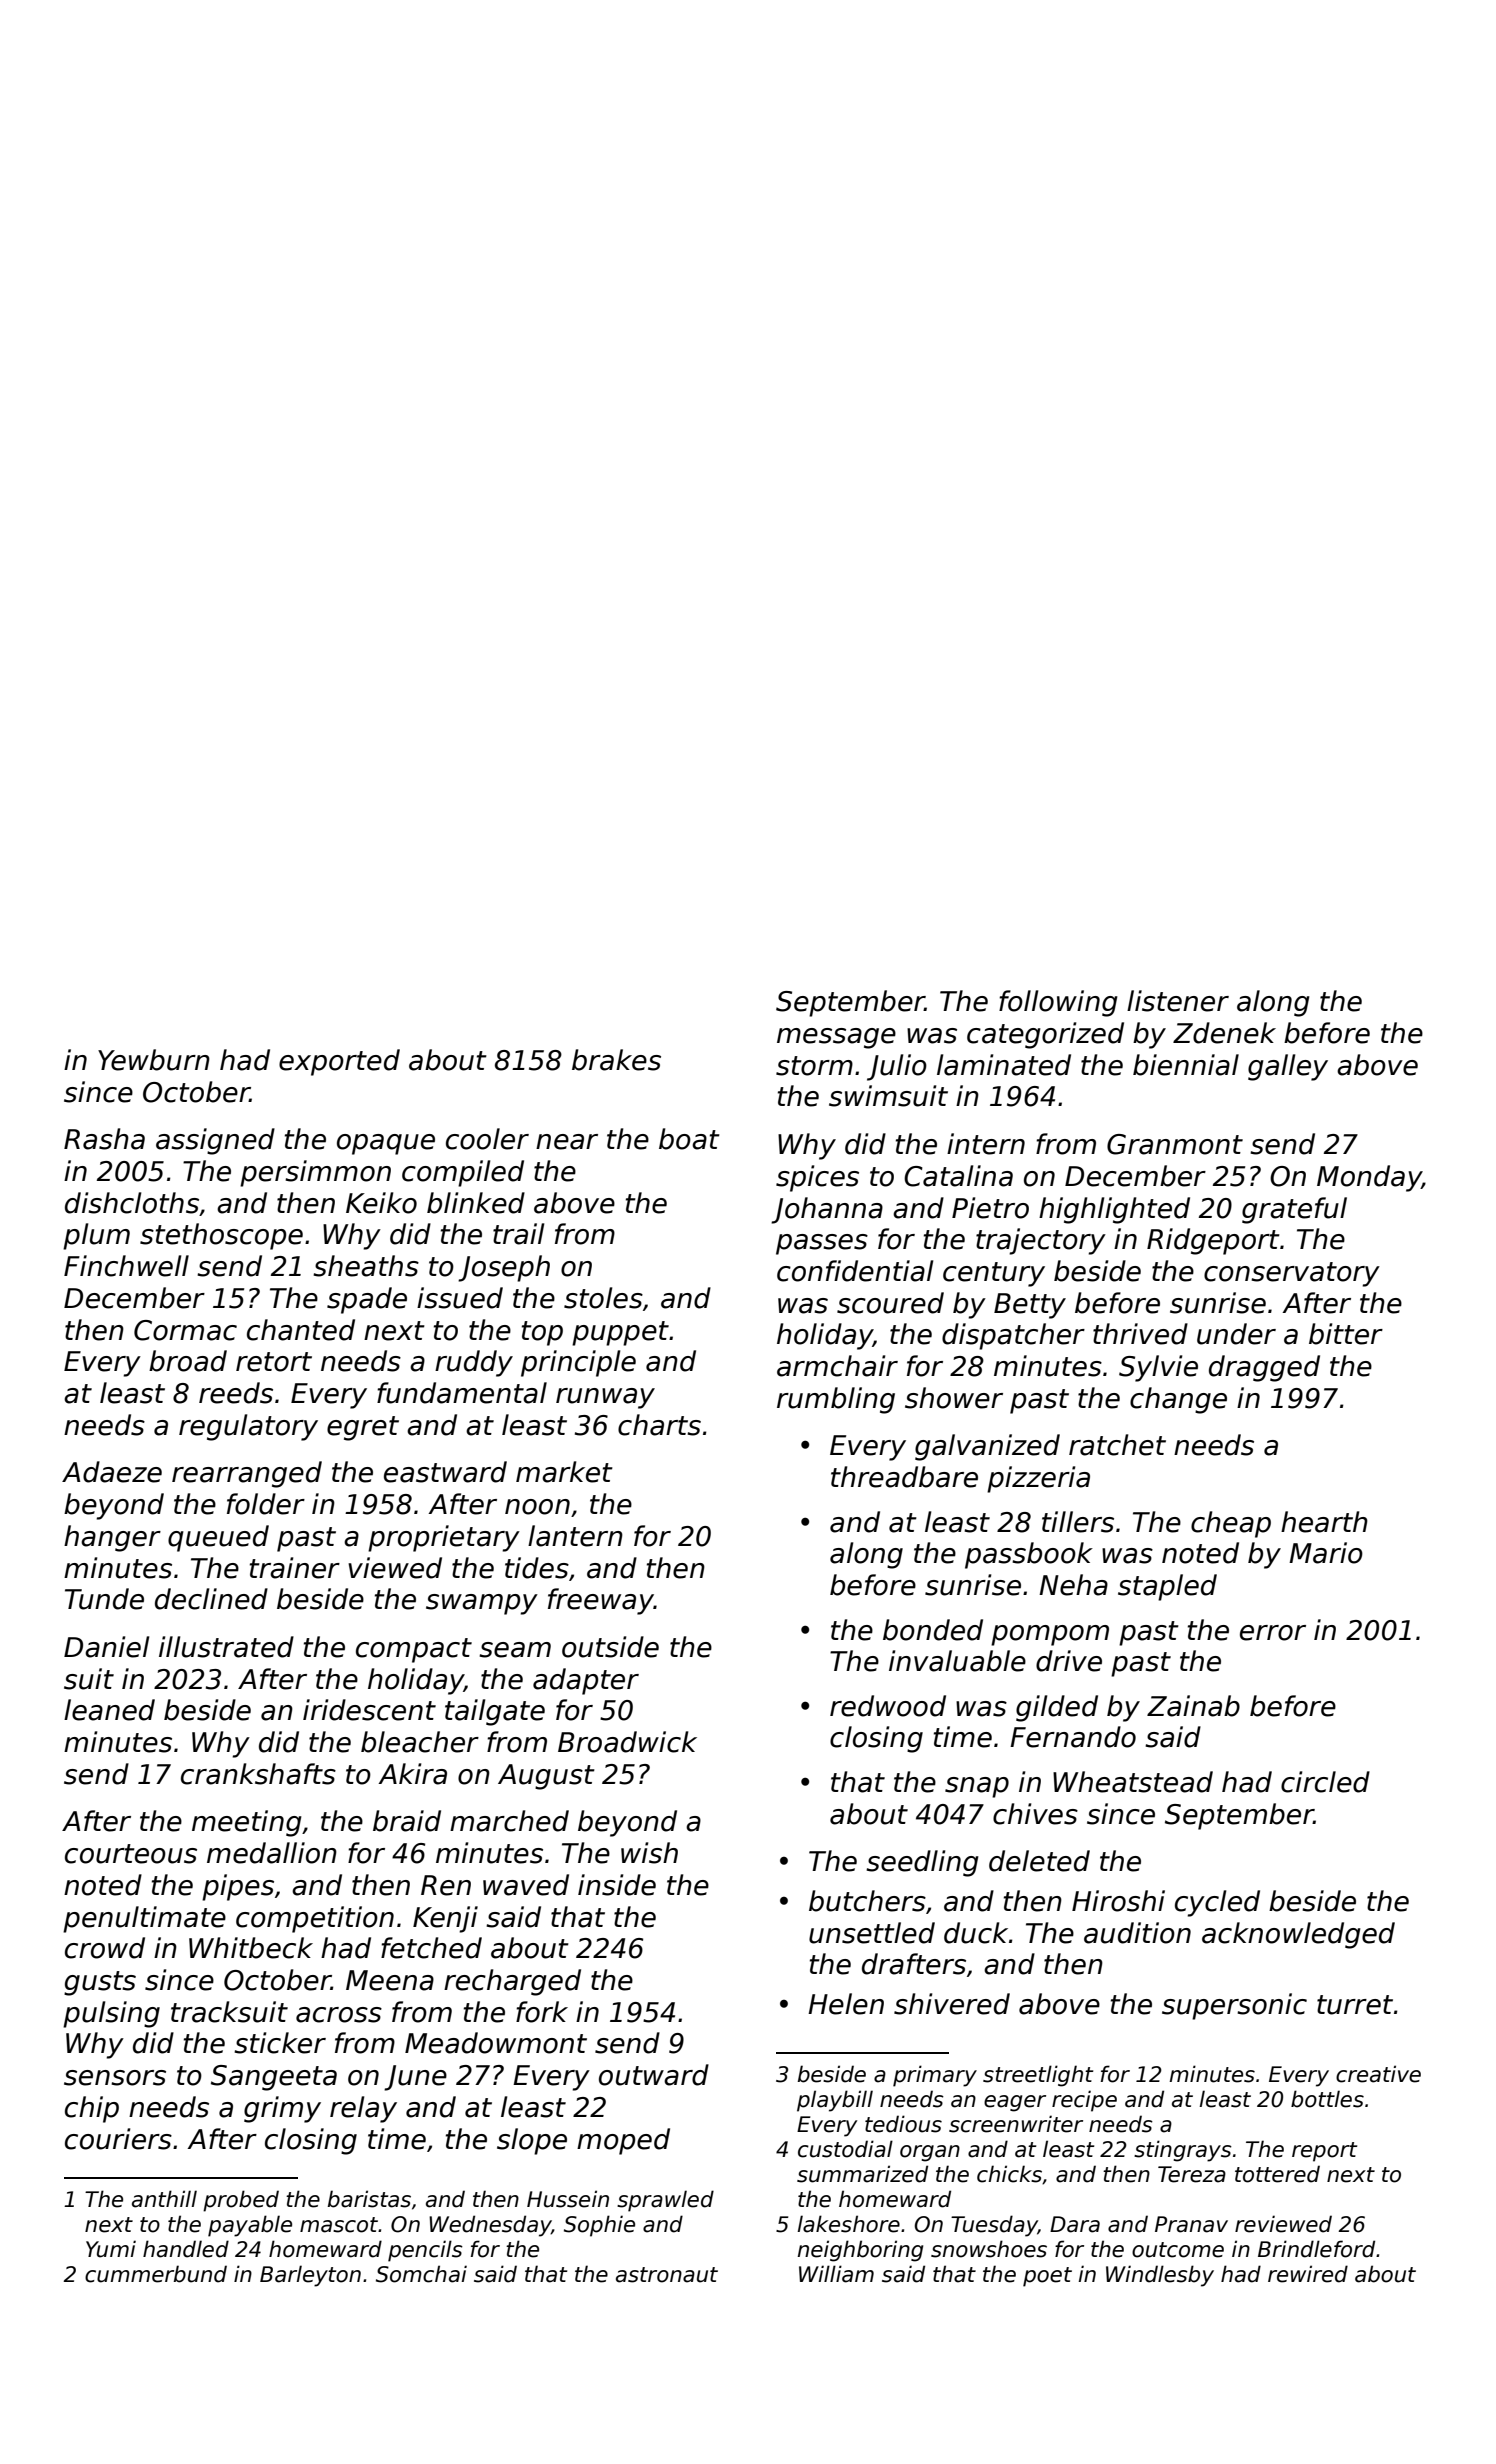 This screenshot has height=2464, width=1496. I want to click on chives, so click(1035, 1814).
